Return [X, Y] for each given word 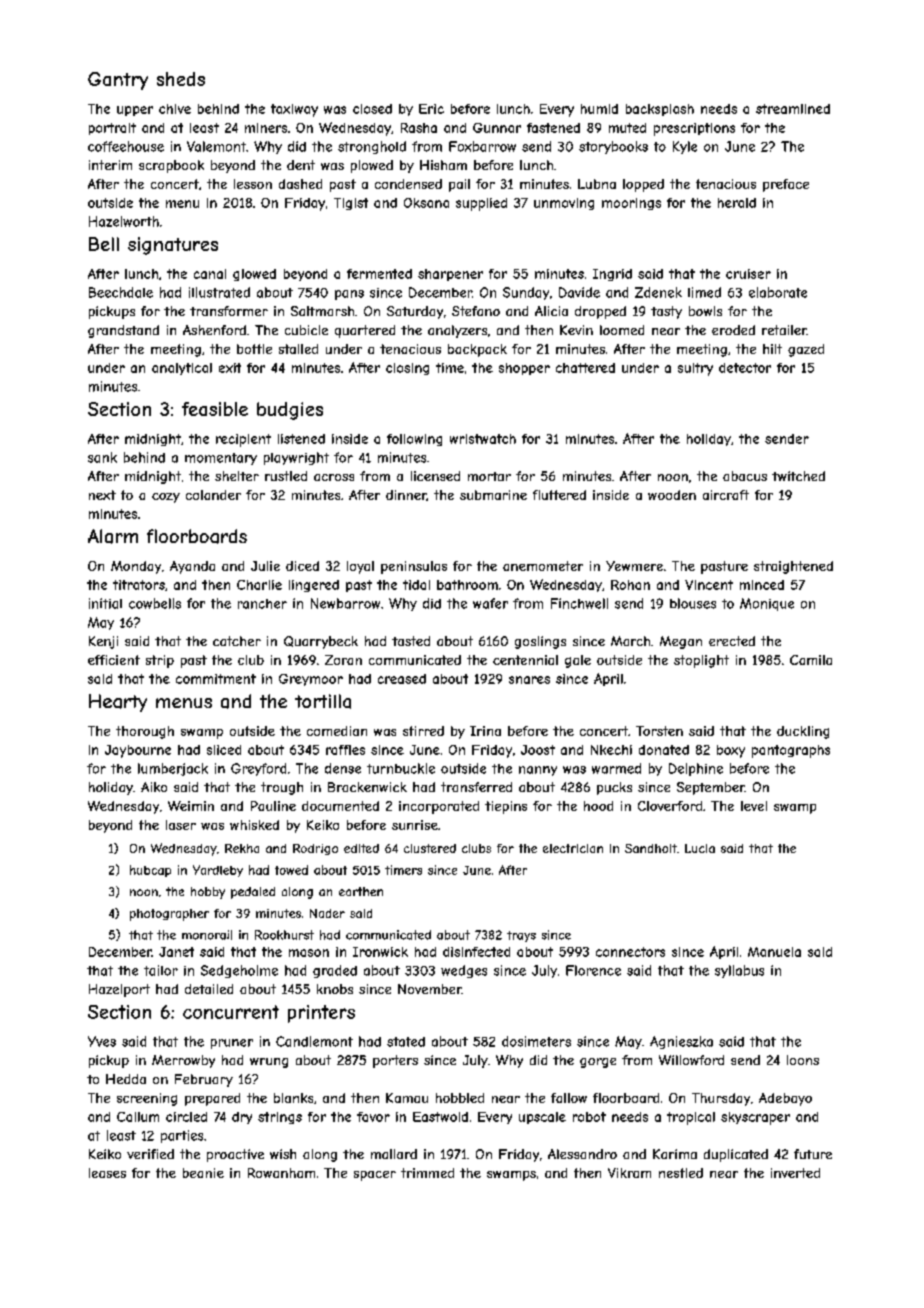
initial [105, 603]
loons [803, 1060]
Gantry [118, 81]
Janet [176, 952]
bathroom [467, 585]
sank [102, 457]
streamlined [793, 109]
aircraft [726, 495]
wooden [672, 495]
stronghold [372, 147]
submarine [493, 495]
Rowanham [281, 1173]
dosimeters [536, 1041]
